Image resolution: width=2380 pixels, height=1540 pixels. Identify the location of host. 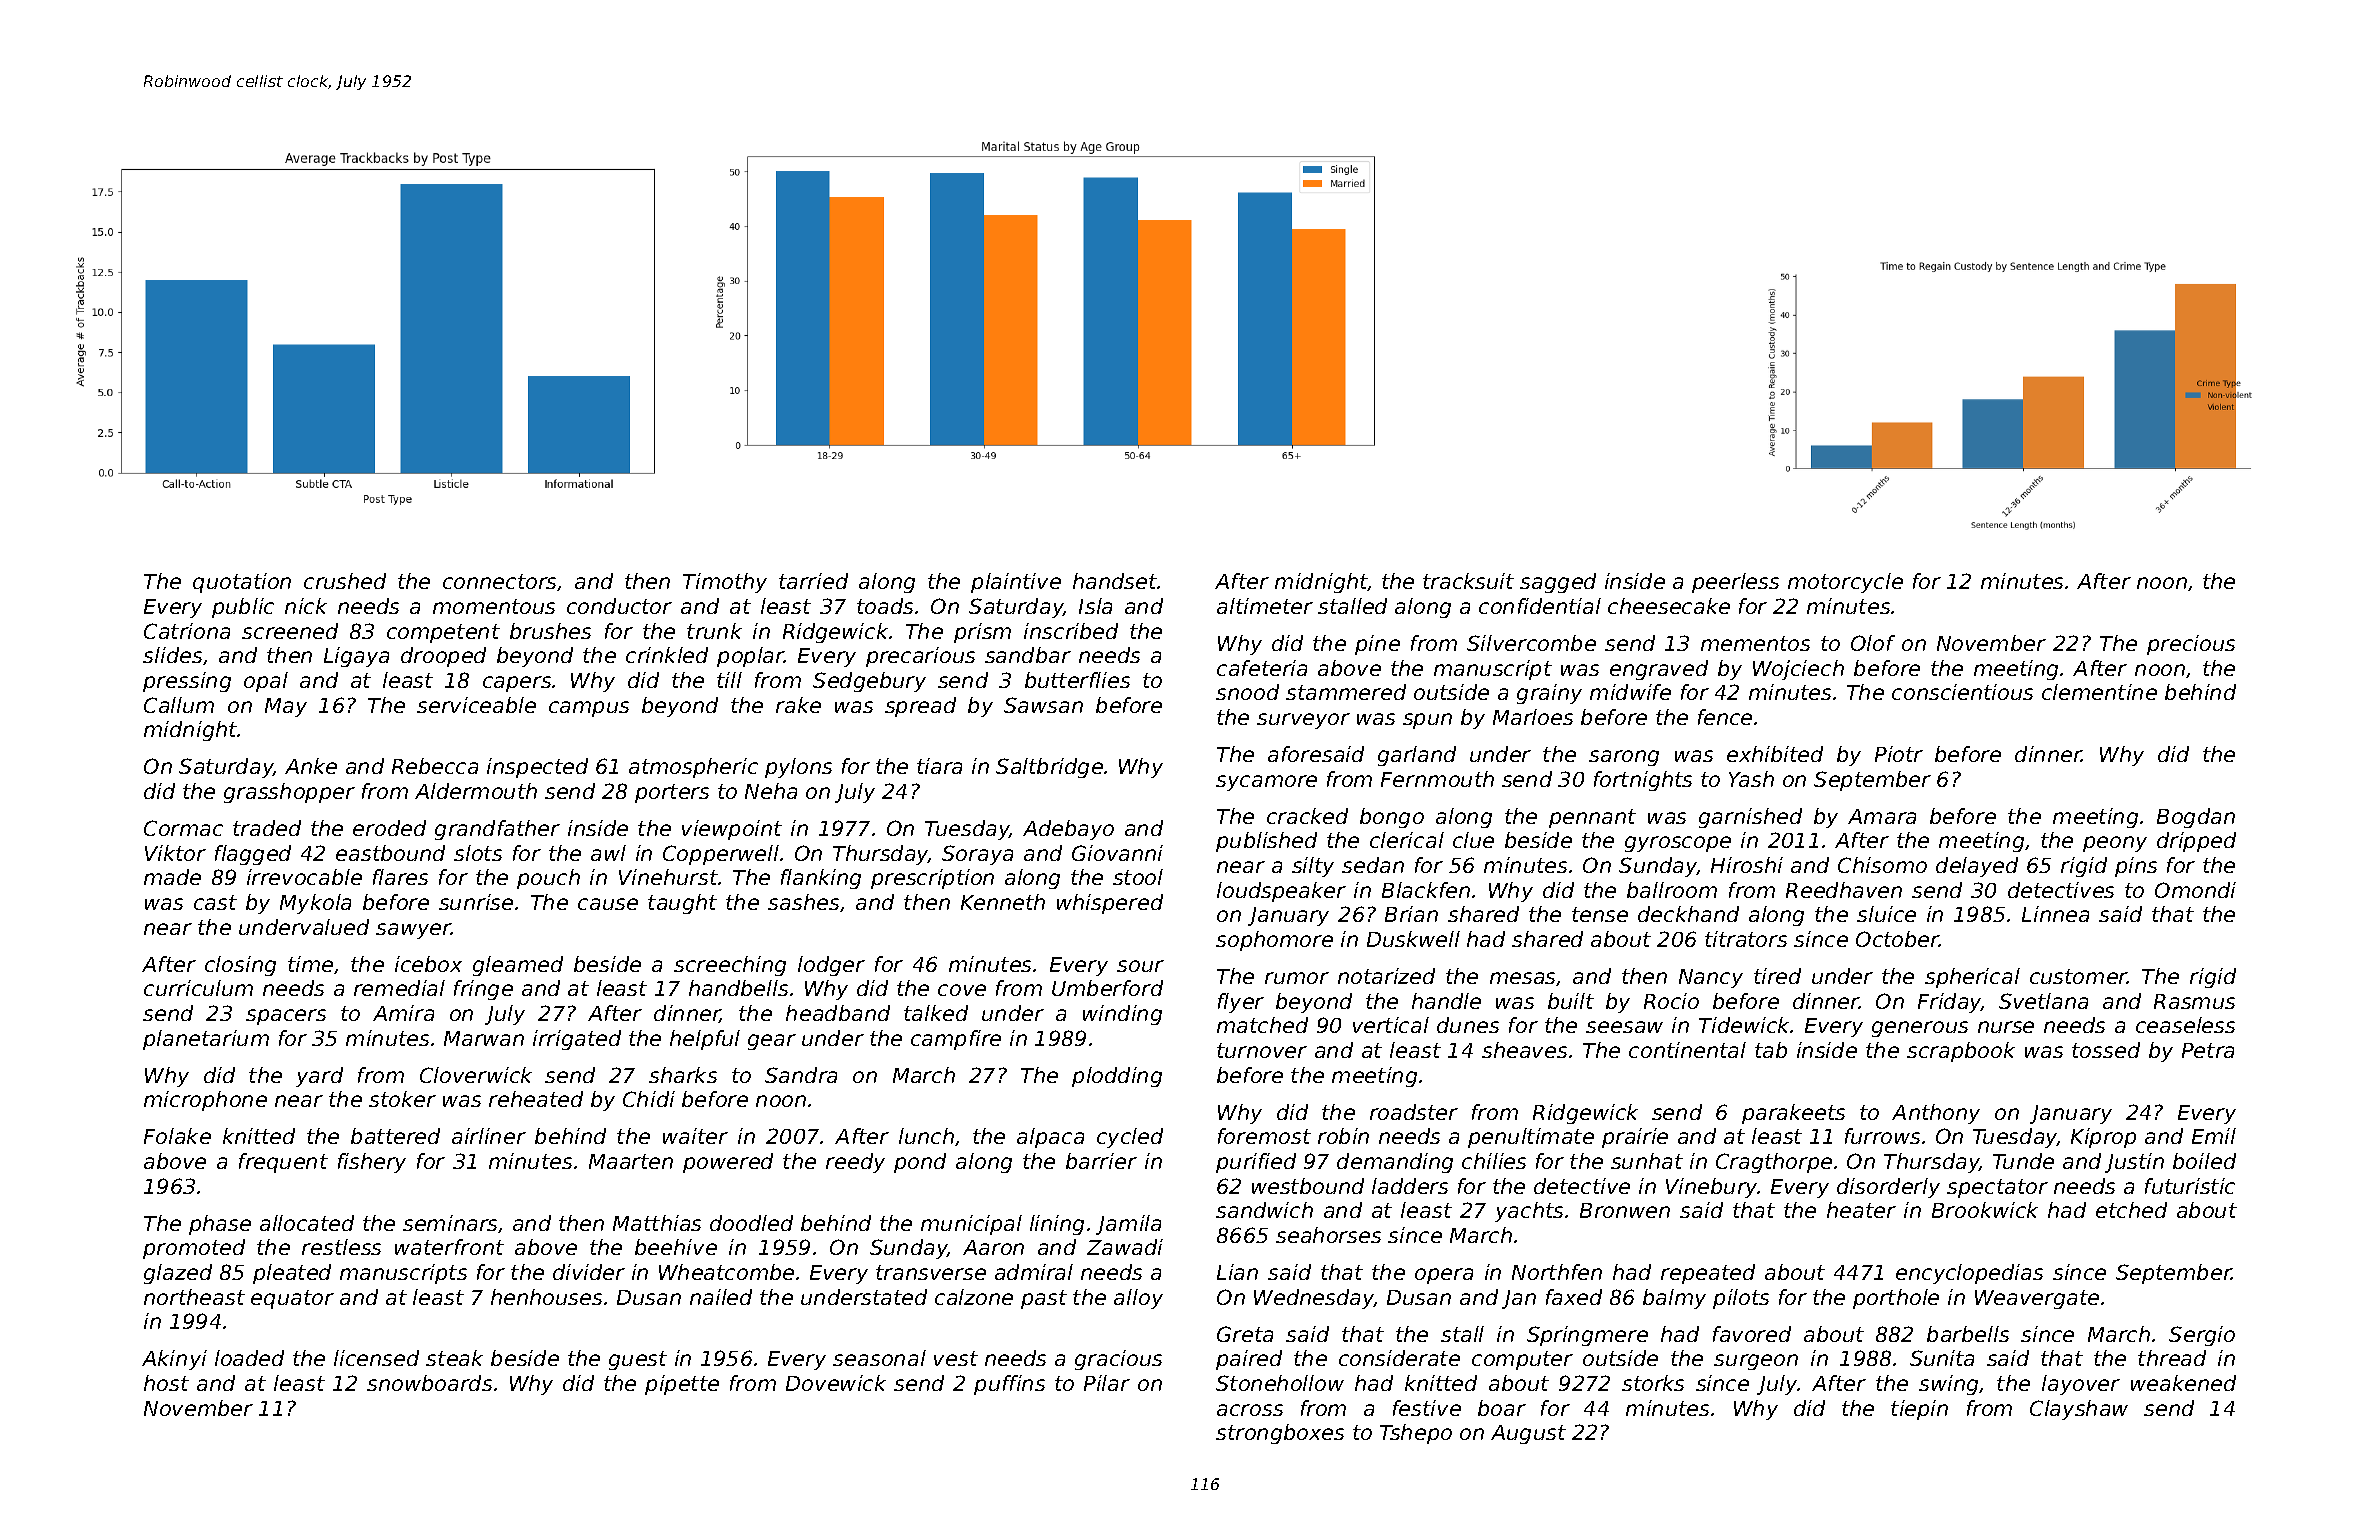
(166, 1383).
